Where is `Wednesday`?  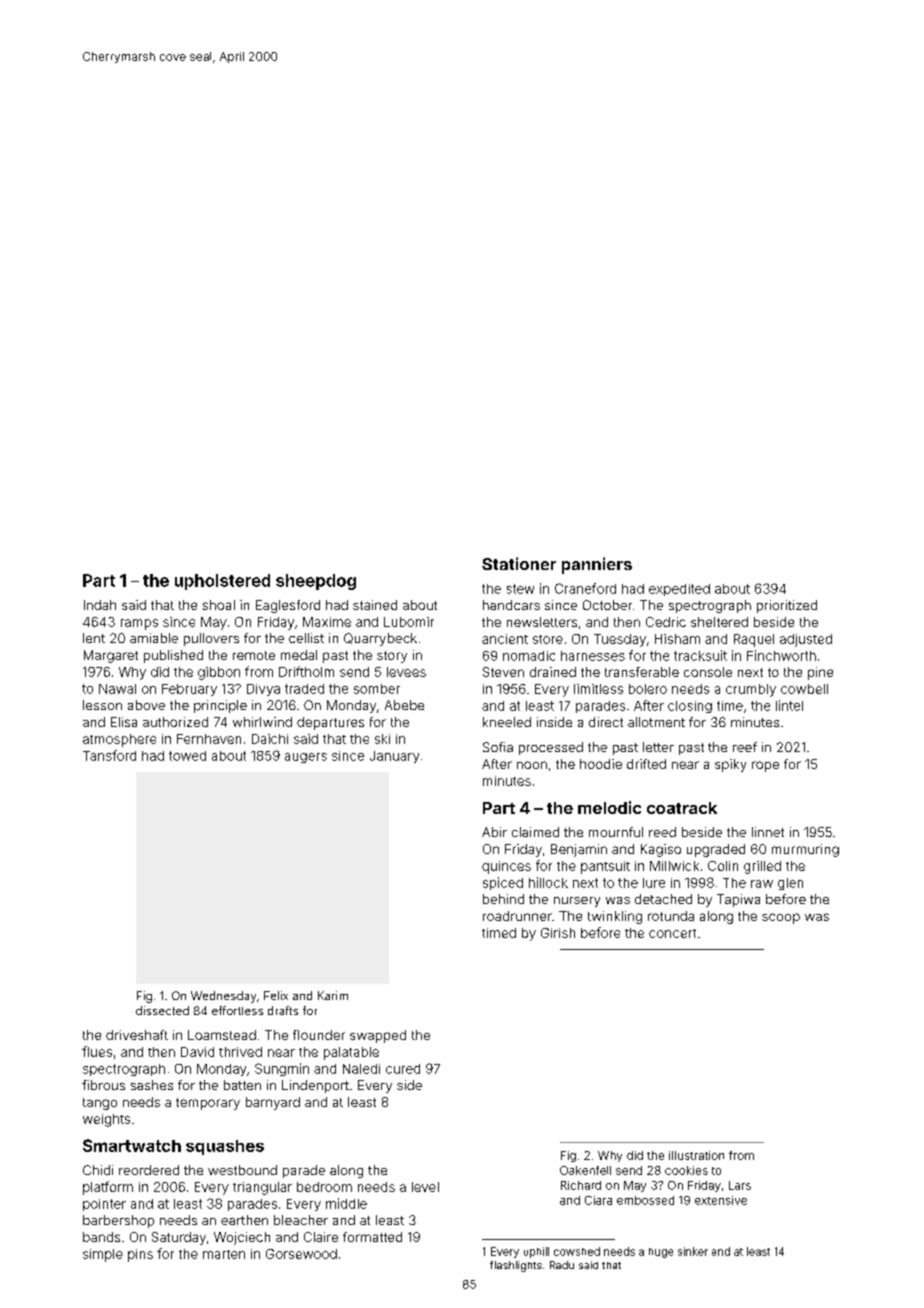
Wednesday is located at coordinates (223, 997).
